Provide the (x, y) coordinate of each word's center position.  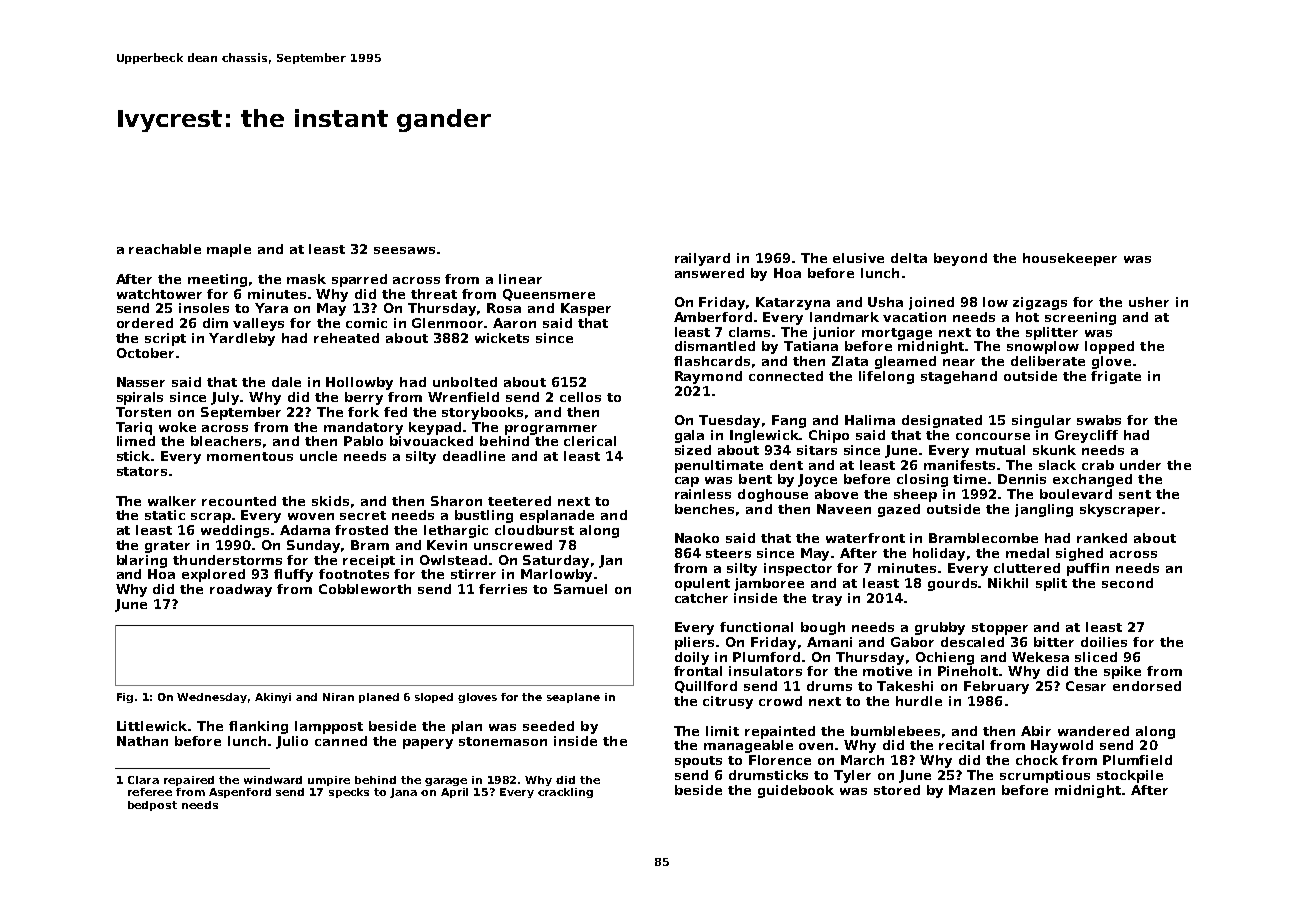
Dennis (1022, 479)
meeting (217, 280)
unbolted (465, 382)
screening (1080, 318)
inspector (798, 569)
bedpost (152, 806)
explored (213, 575)
